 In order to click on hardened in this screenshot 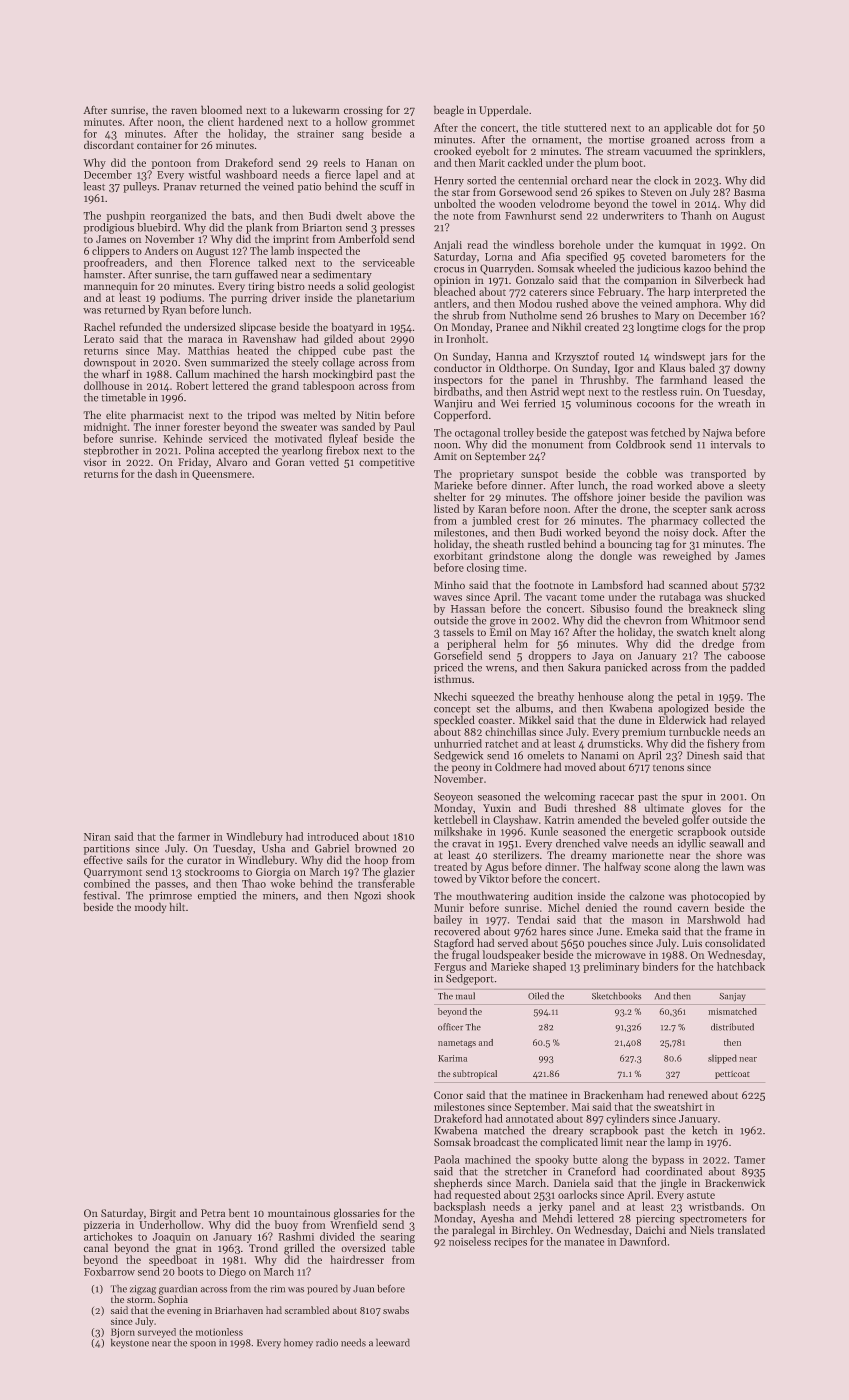, I will do `click(260, 121)`.
